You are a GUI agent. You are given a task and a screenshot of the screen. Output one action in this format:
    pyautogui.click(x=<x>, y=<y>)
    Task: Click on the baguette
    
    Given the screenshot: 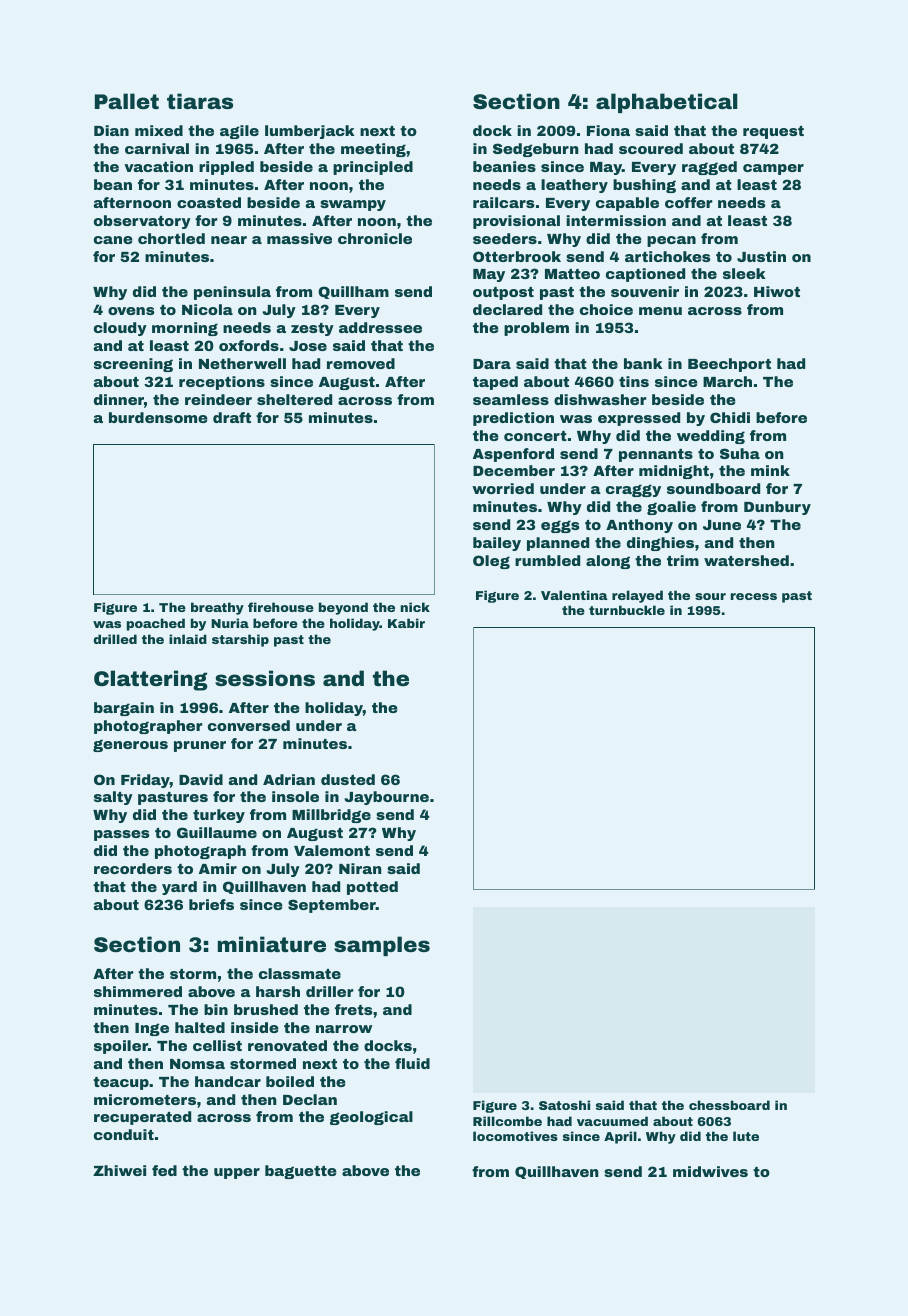 What is the action you would take?
    pyautogui.click(x=301, y=1172)
